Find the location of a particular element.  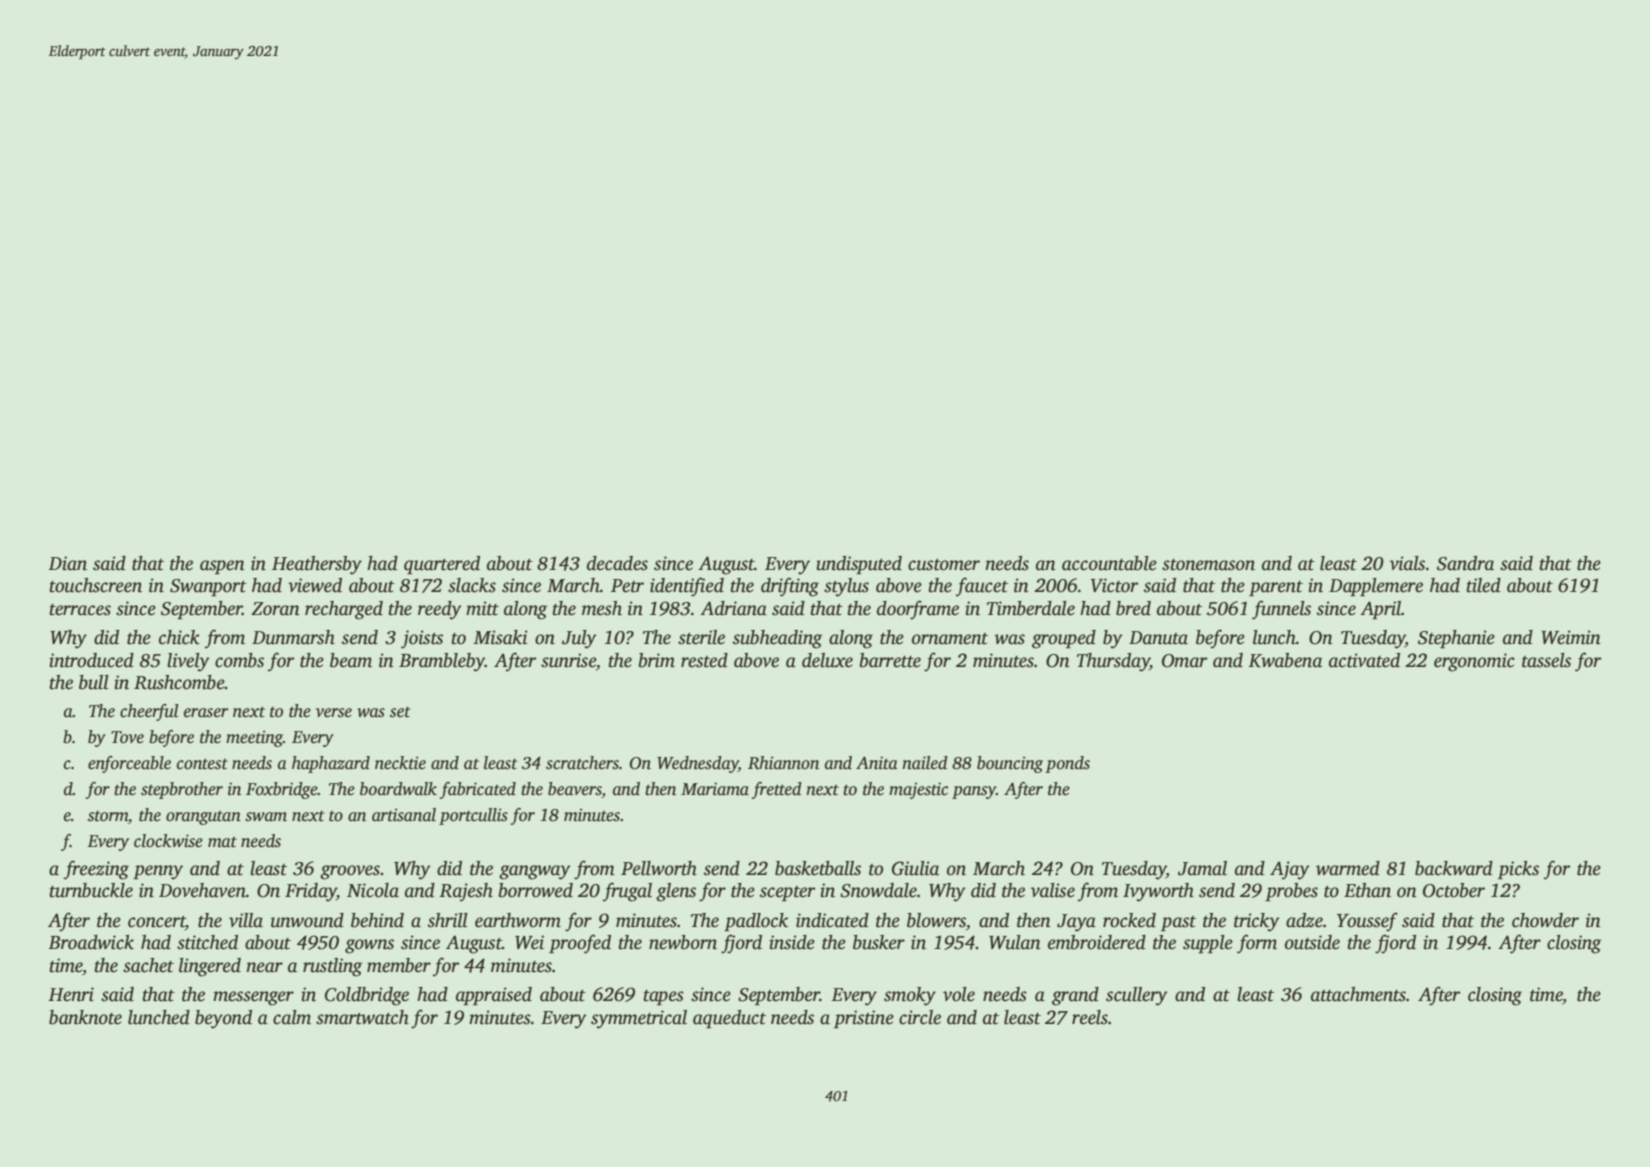

deluxe is located at coordinates (827, 660).
